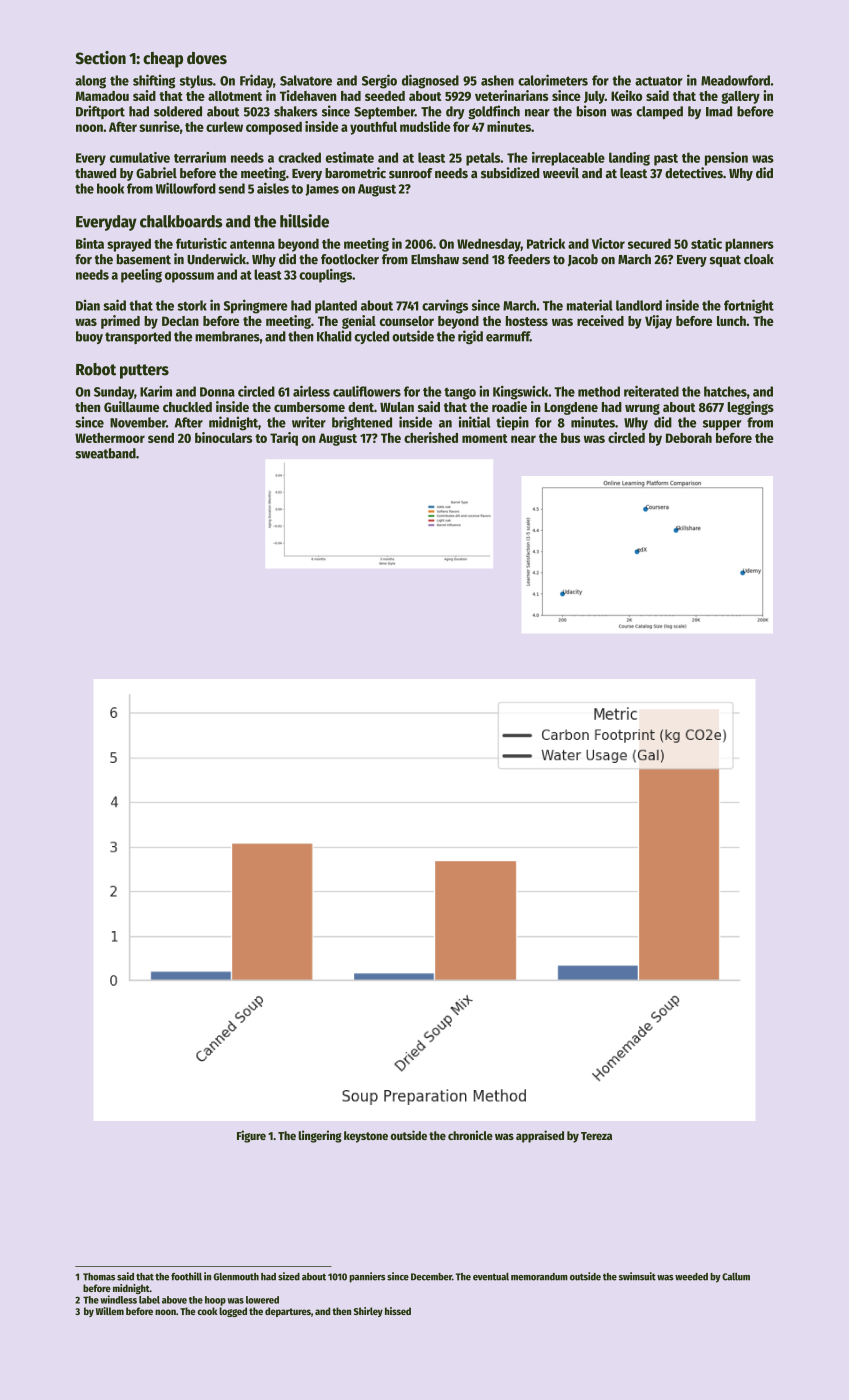 The image size is (849, 1400). What do you see at coordinates (99, 1277) in the page?
I see `Thomas` at bounding box center [99, 1277].
